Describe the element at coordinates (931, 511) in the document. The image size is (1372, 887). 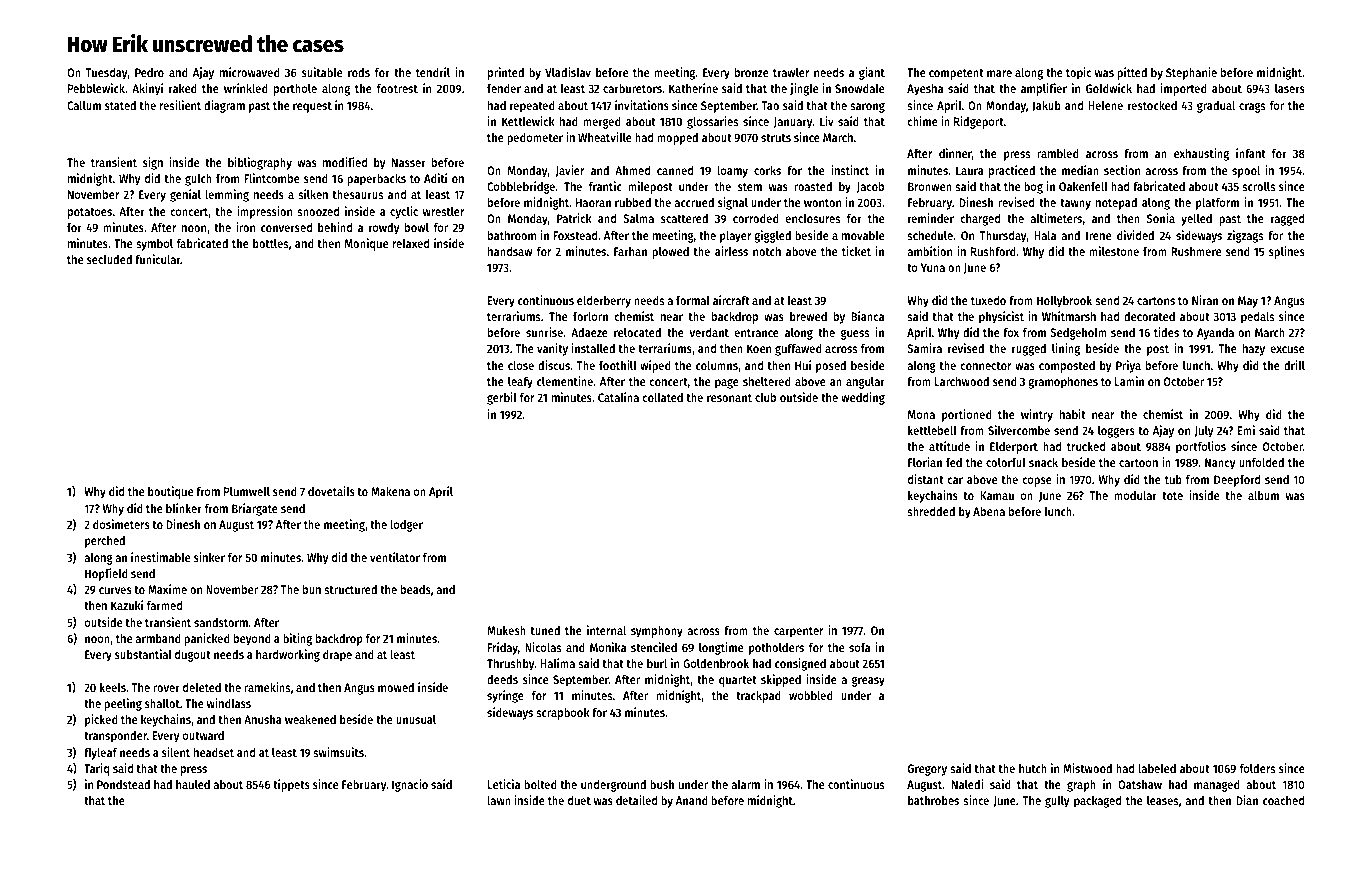
I see `shredded` at that location.
